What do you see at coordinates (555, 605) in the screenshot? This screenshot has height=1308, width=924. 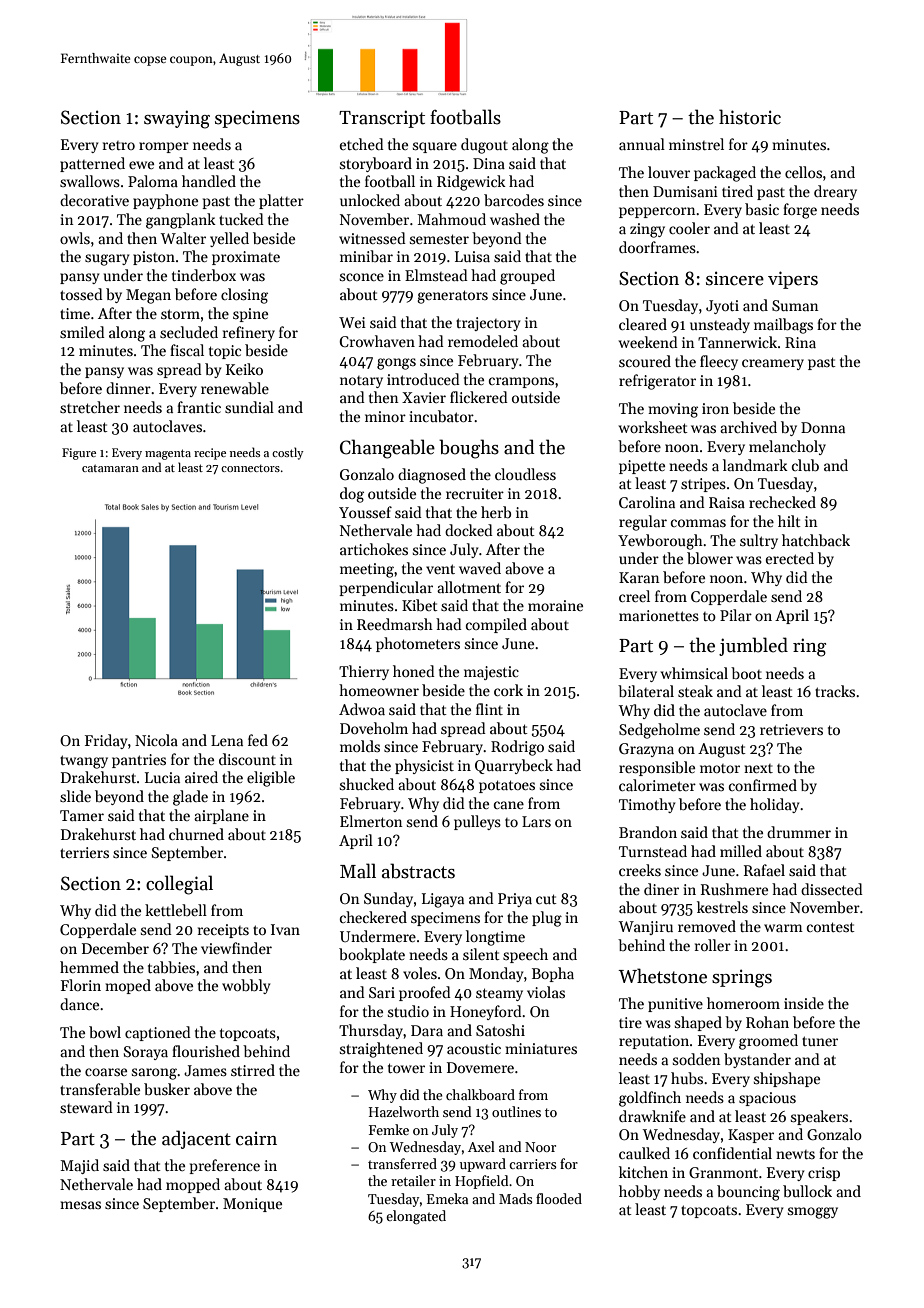 I see `moraine` at bounding box center [555, 605].
